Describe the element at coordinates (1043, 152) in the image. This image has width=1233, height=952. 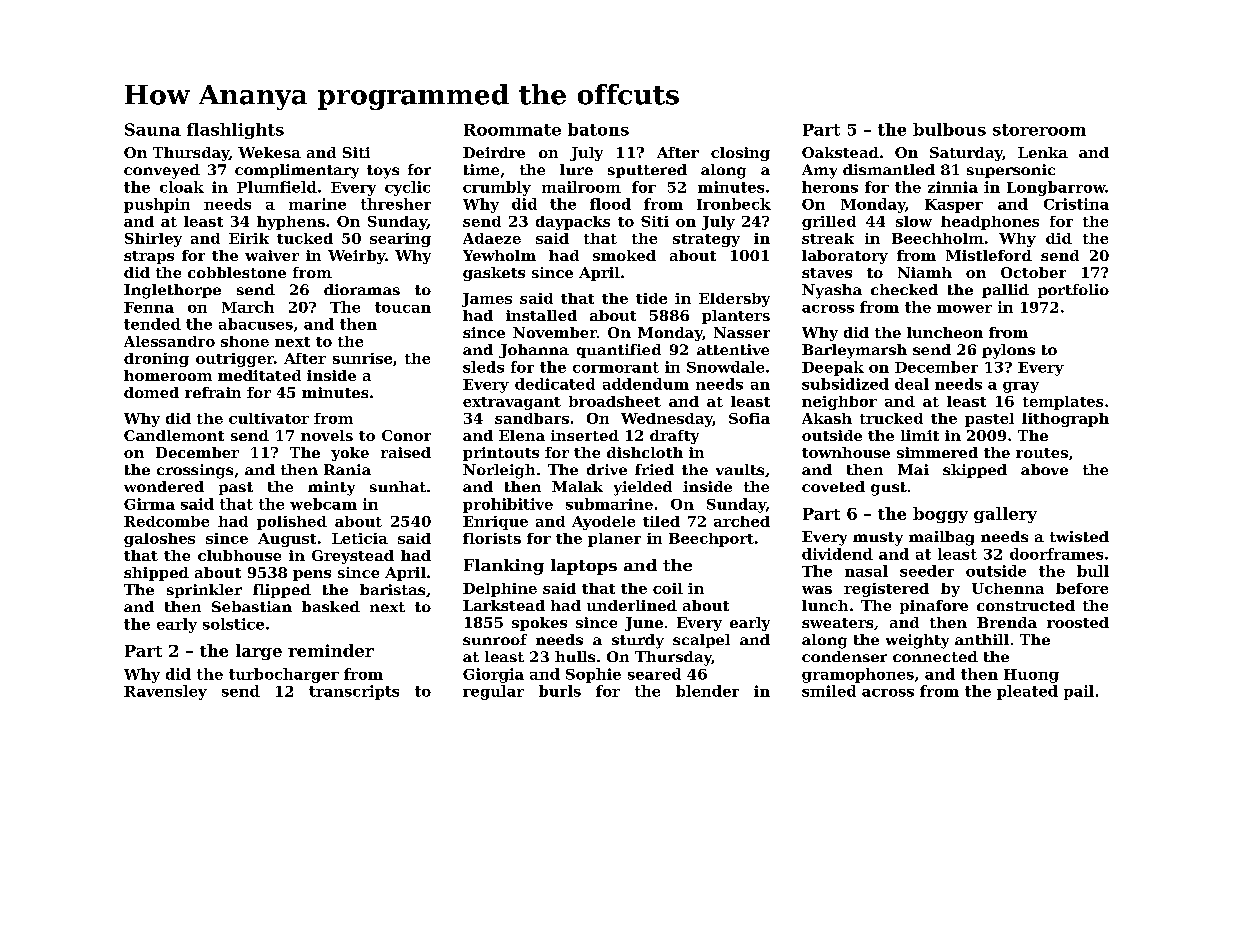
I see `Lenka` at that location.
